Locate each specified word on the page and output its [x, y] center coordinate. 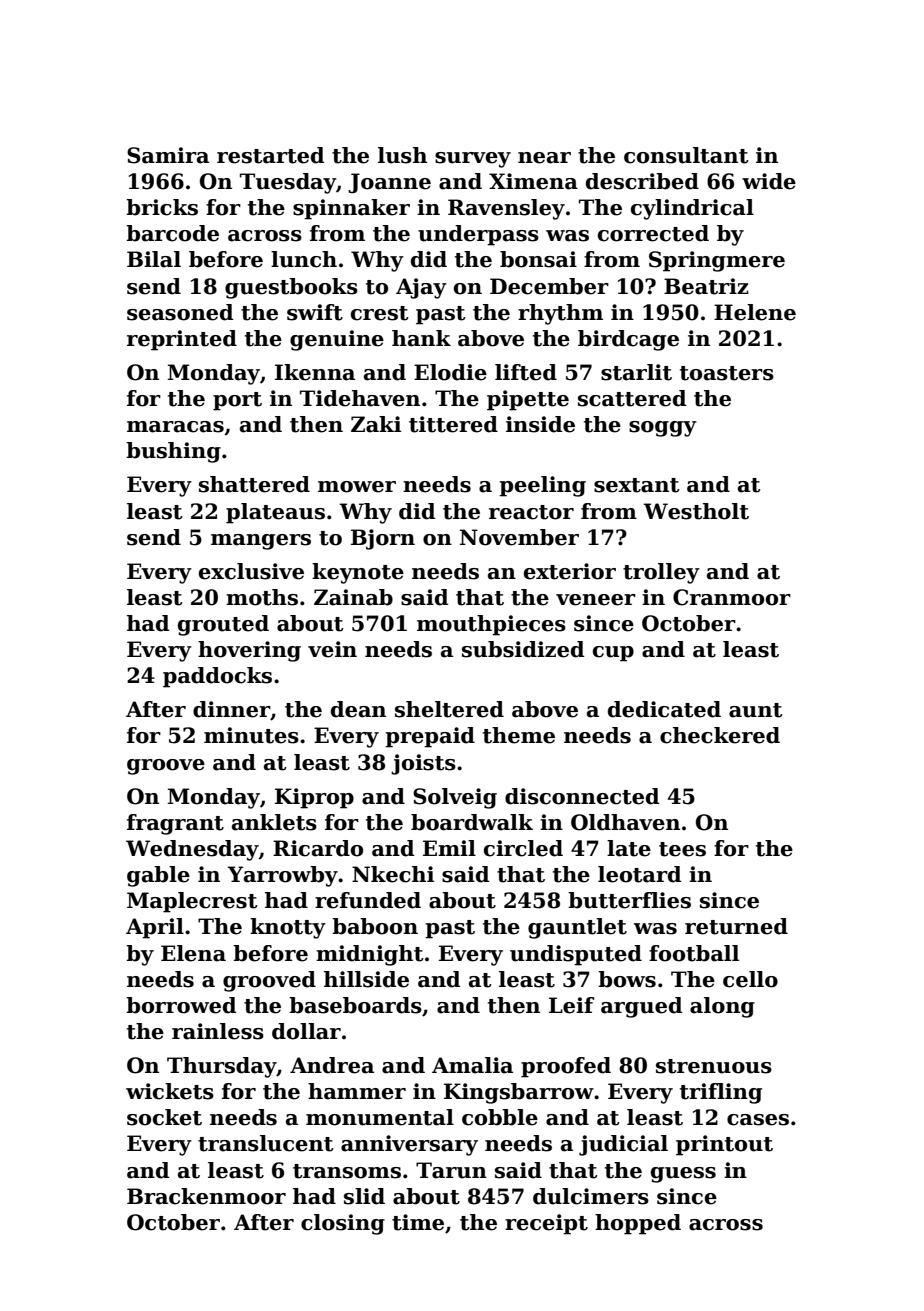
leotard [639, 874]
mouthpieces [491, 625]
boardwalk [472, 822]
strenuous [714, 1066]
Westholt [696, 511]
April [155, 928]
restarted [270, 155]
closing [343, 1224]
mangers [261, 542]
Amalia [472, 1065]
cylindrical [692, 209]
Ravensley [506, 209]
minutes [251, 735]
